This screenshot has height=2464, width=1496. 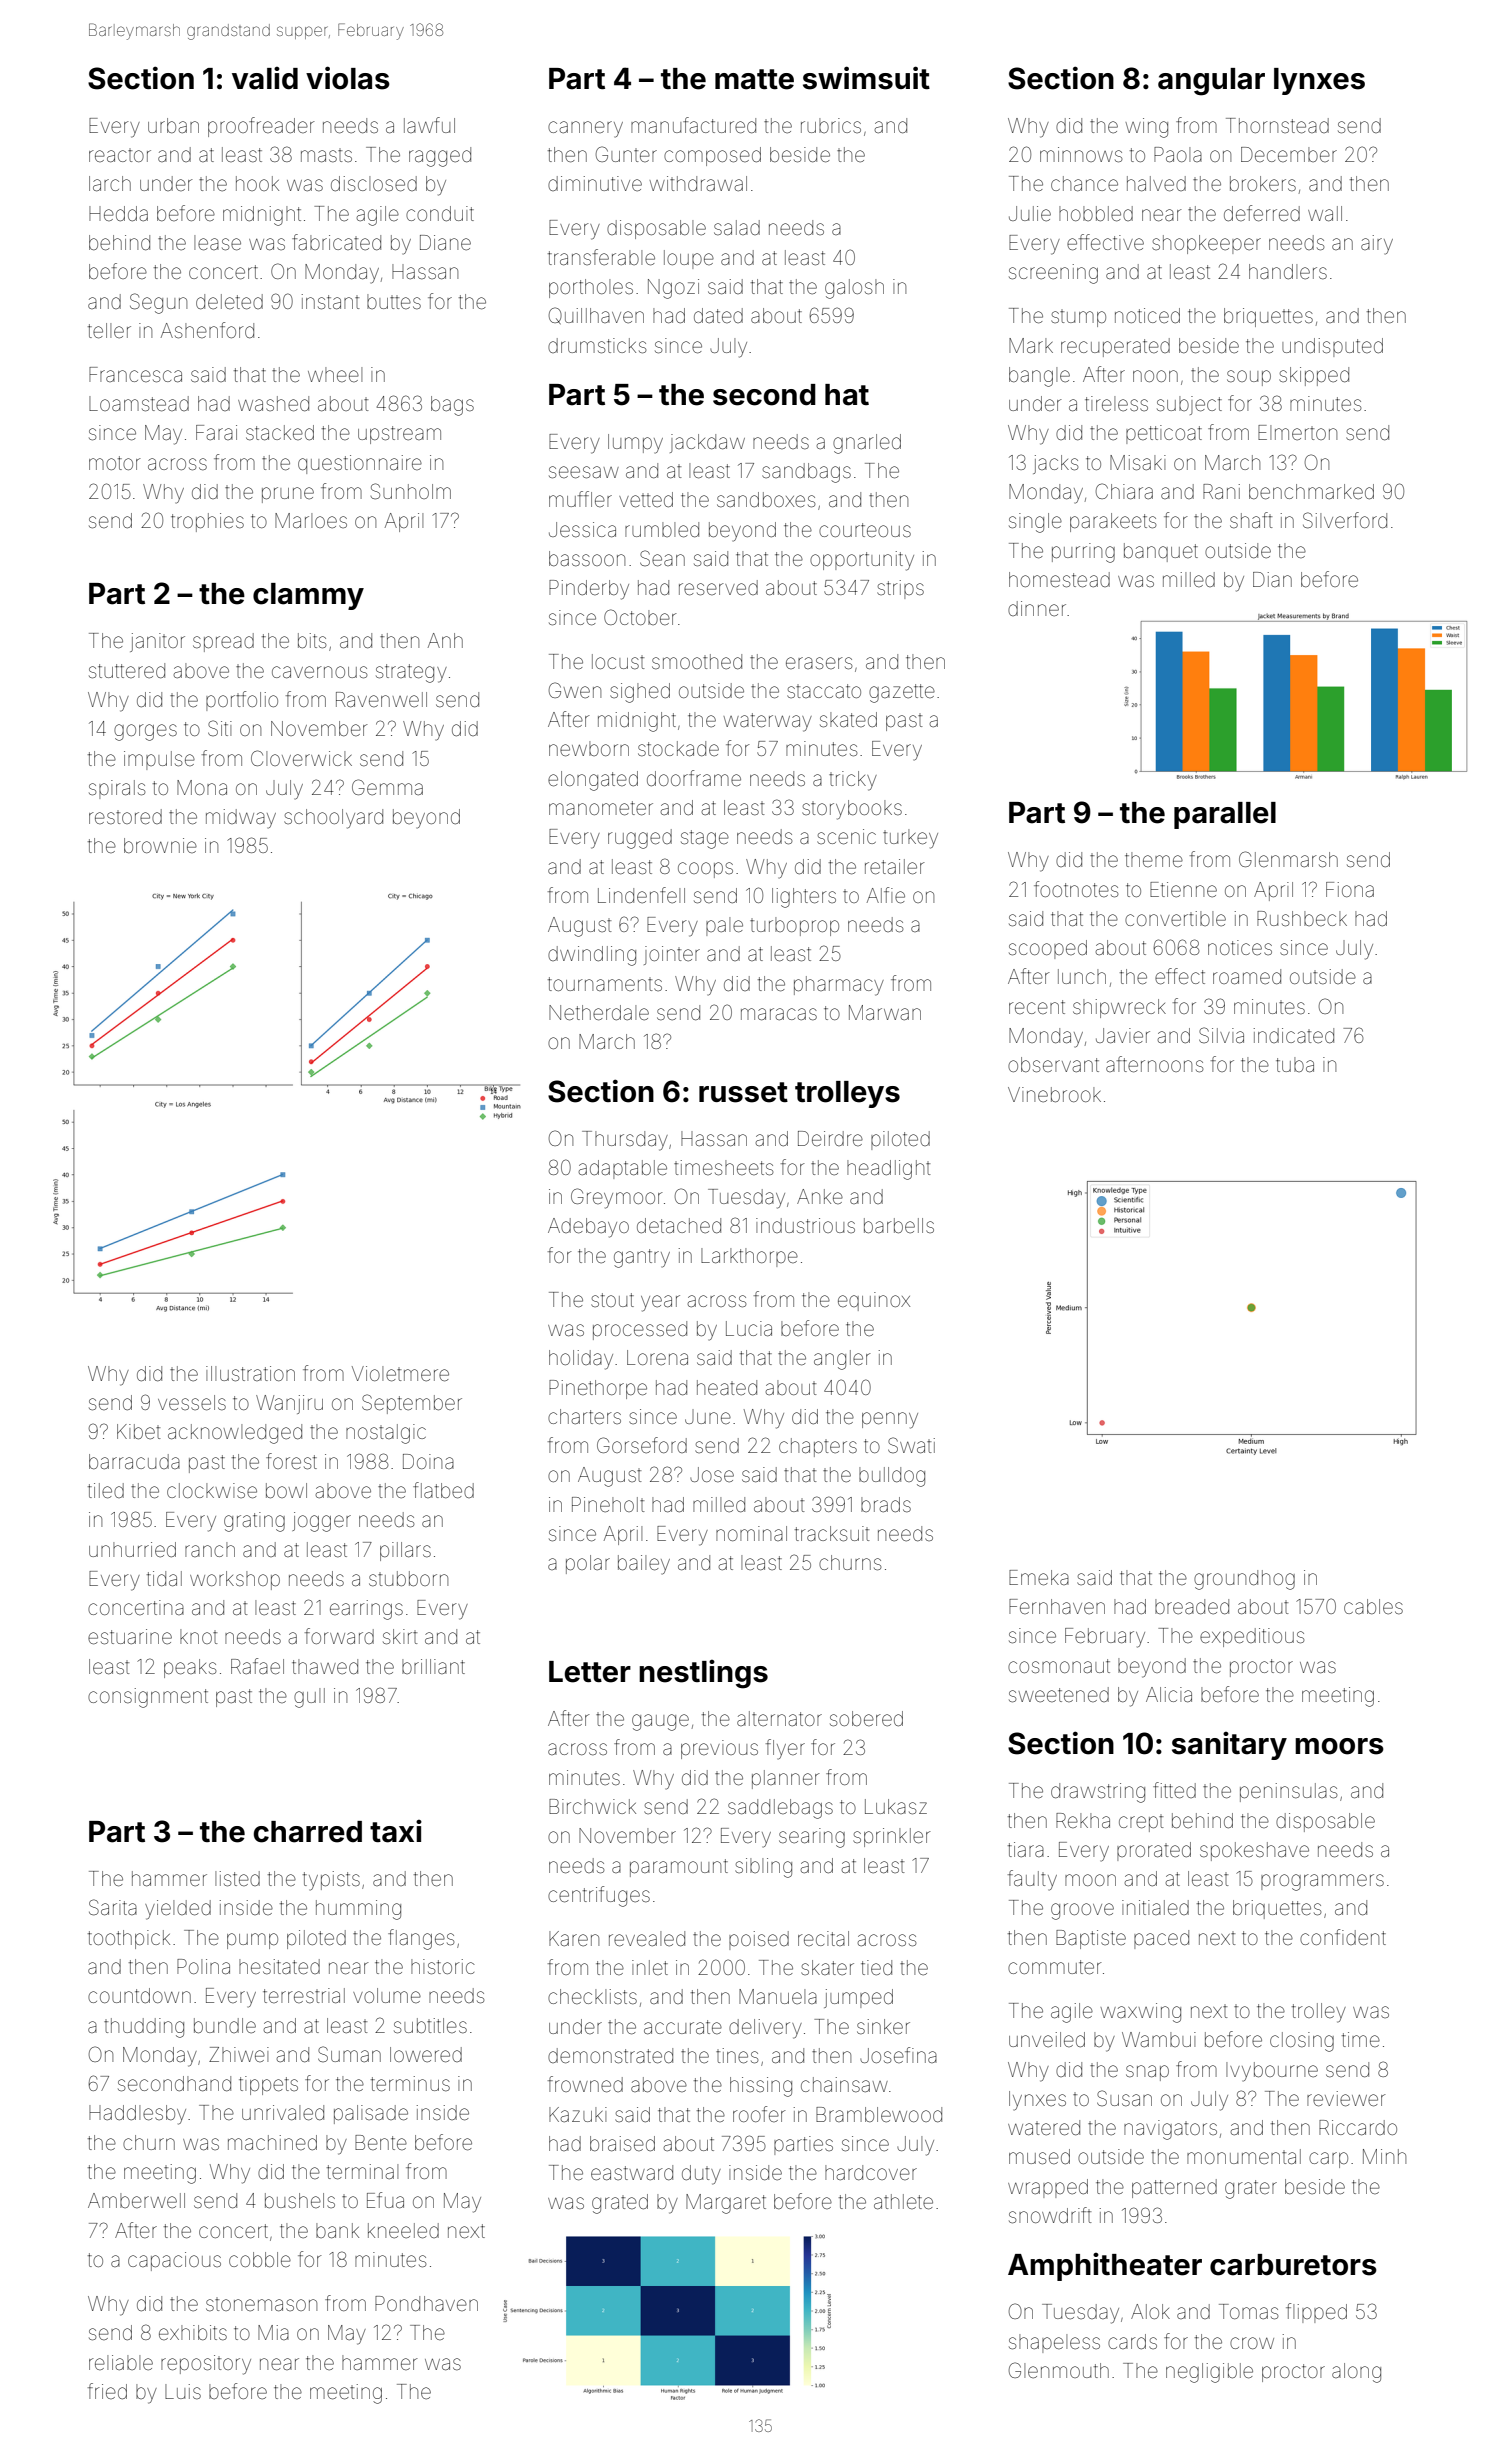 What do you see at coordinates (160, 845) in the screenshot?
I see `brownie` at bounding box center [160, 845].
